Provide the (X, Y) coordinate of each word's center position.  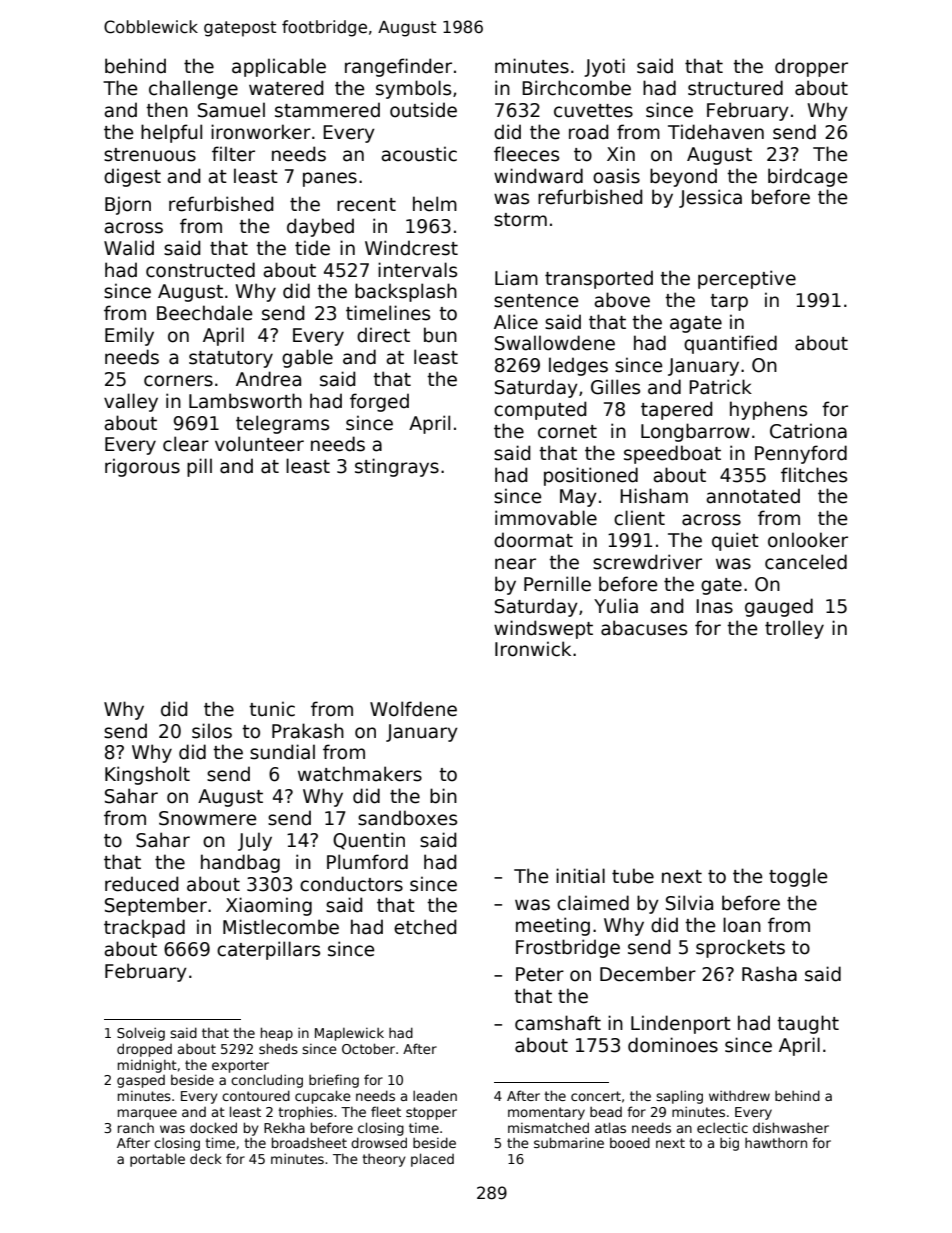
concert (596, 1096)
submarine (569, 1142)
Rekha (284, 1127)
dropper (811, 67)
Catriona (808, 431)
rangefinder (398, 67)
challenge (193, 89)
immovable (546, 518)
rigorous (142, 467)
